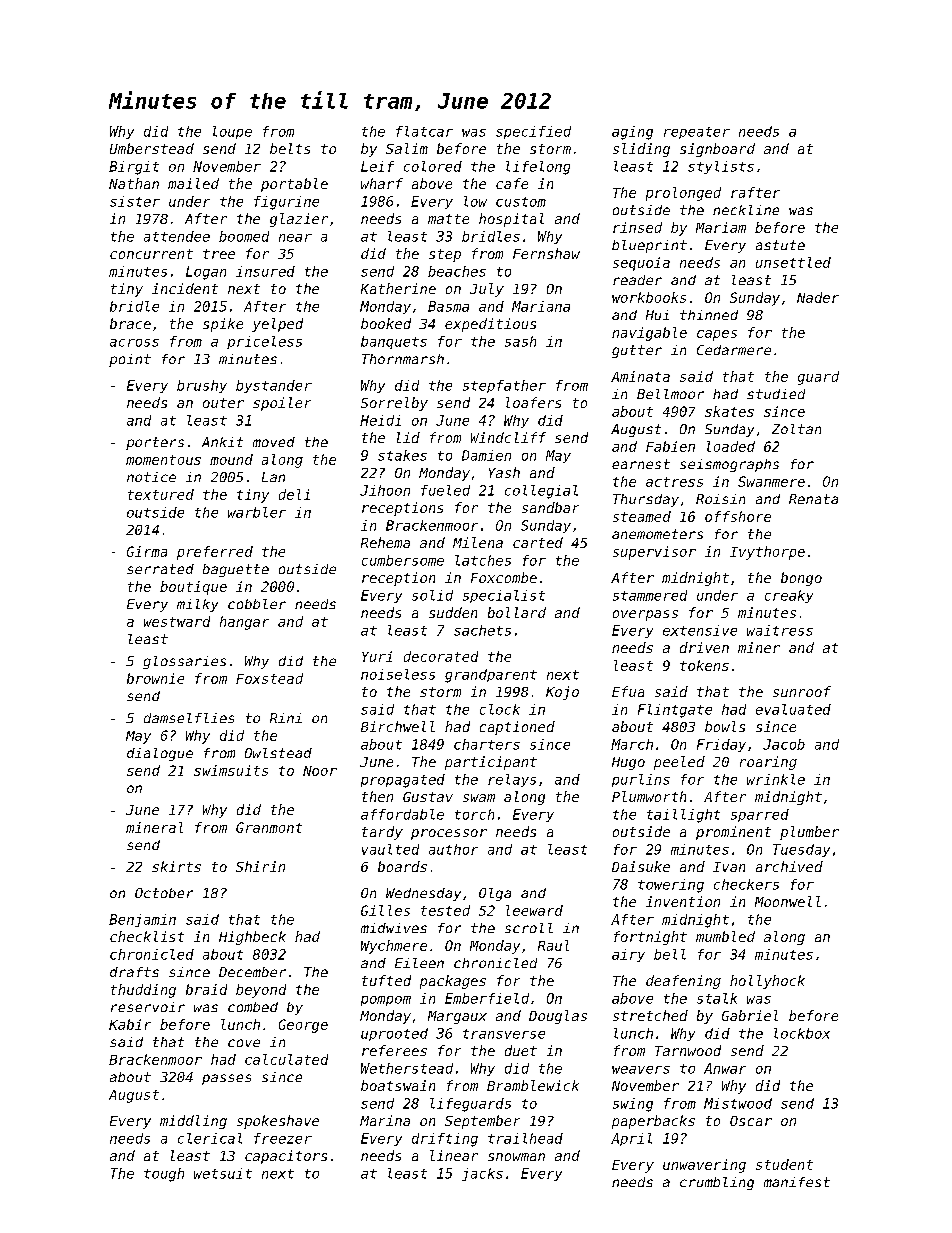  I want to click on rinsed, so click(637, 227).
